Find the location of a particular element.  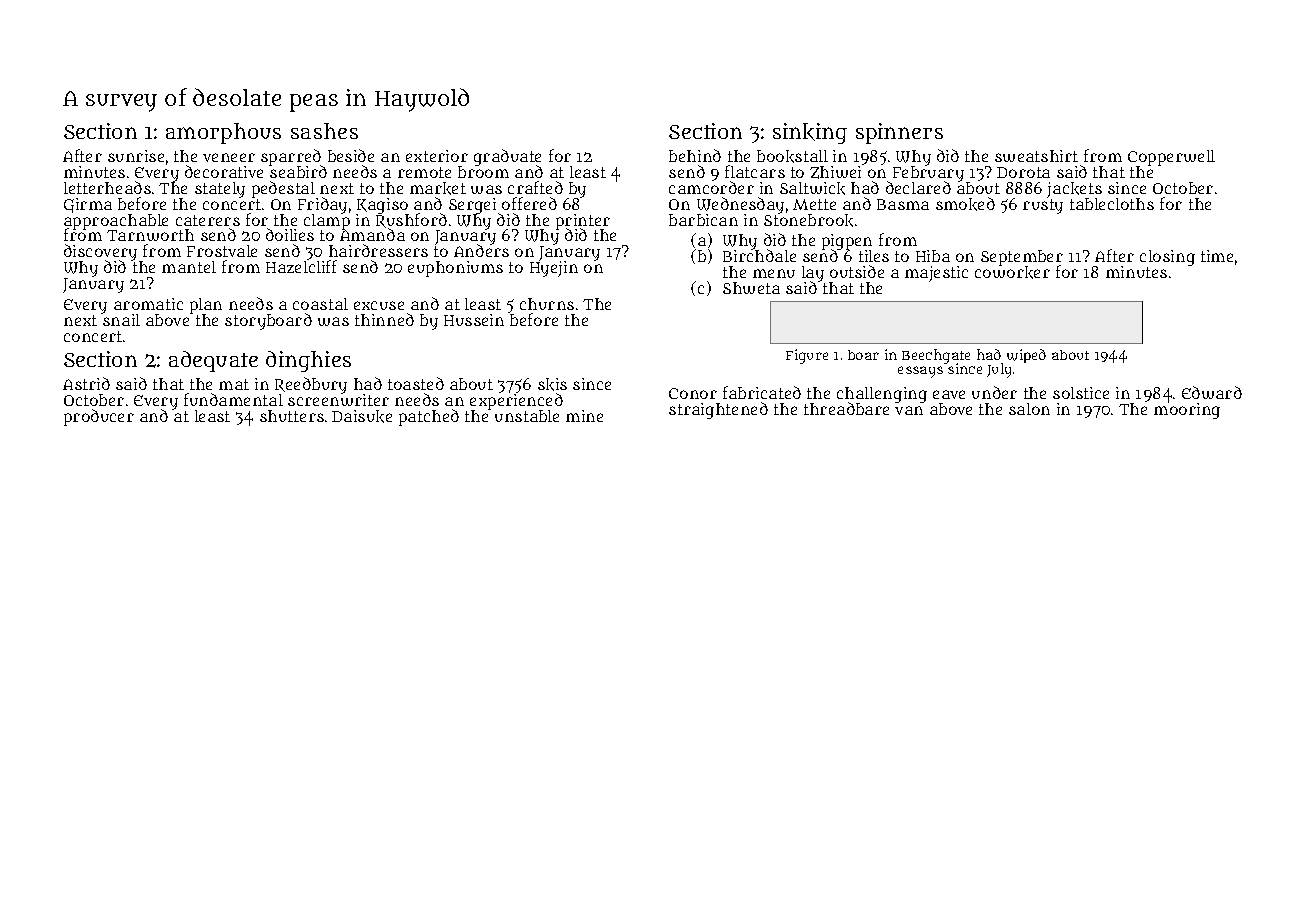

Sergei is located at coordinates (474, 206).
